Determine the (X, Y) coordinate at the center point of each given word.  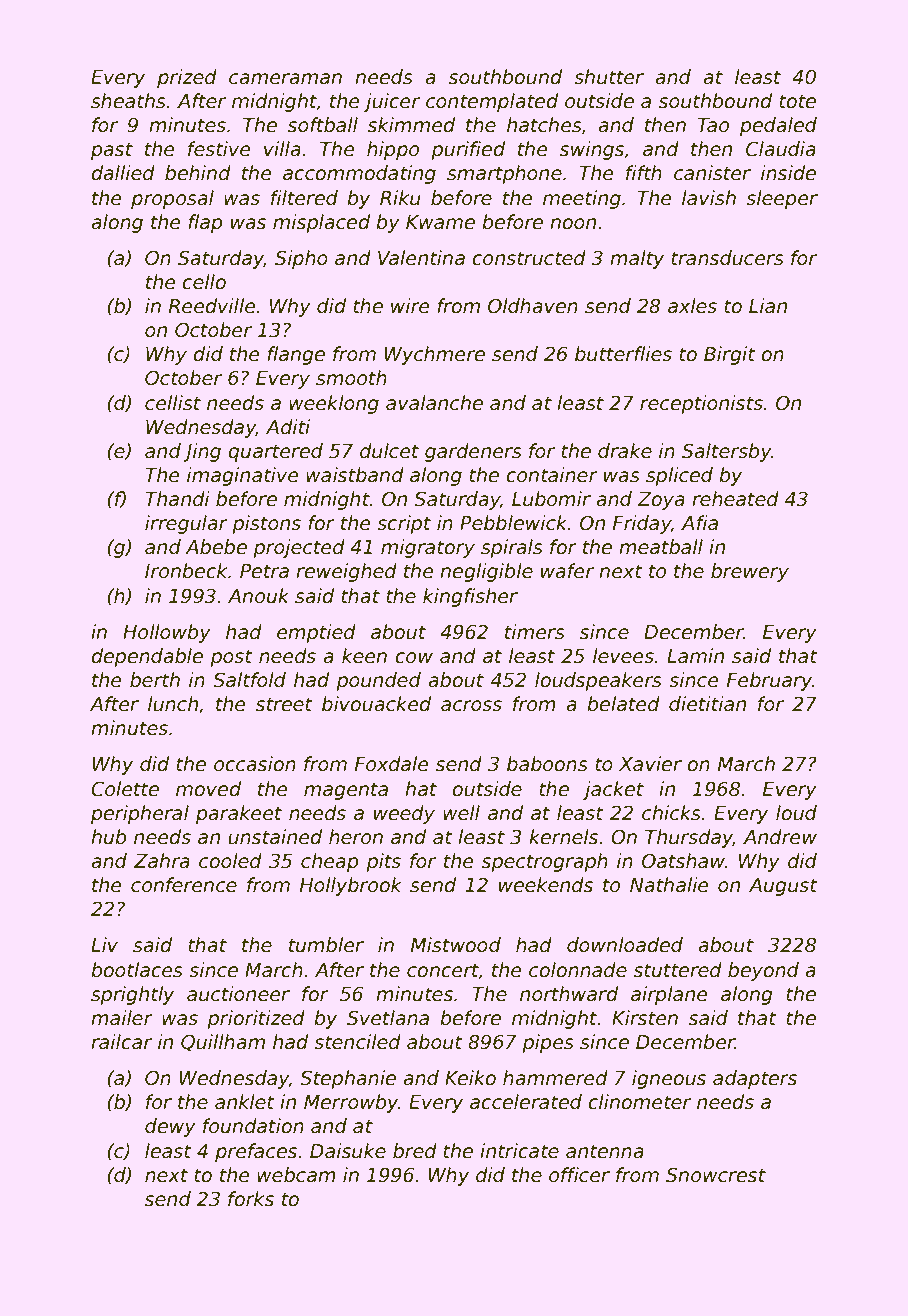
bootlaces (137, 970)
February (769, 681)
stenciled (357, 1042)
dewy (170, 1127)
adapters (755, 1079)
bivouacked (376, 704)
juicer (392, 102)
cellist (173, 403)
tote (797, 101)
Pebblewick (513, 523)
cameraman (285, 79)
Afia (699, 523)
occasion (255, 764)
